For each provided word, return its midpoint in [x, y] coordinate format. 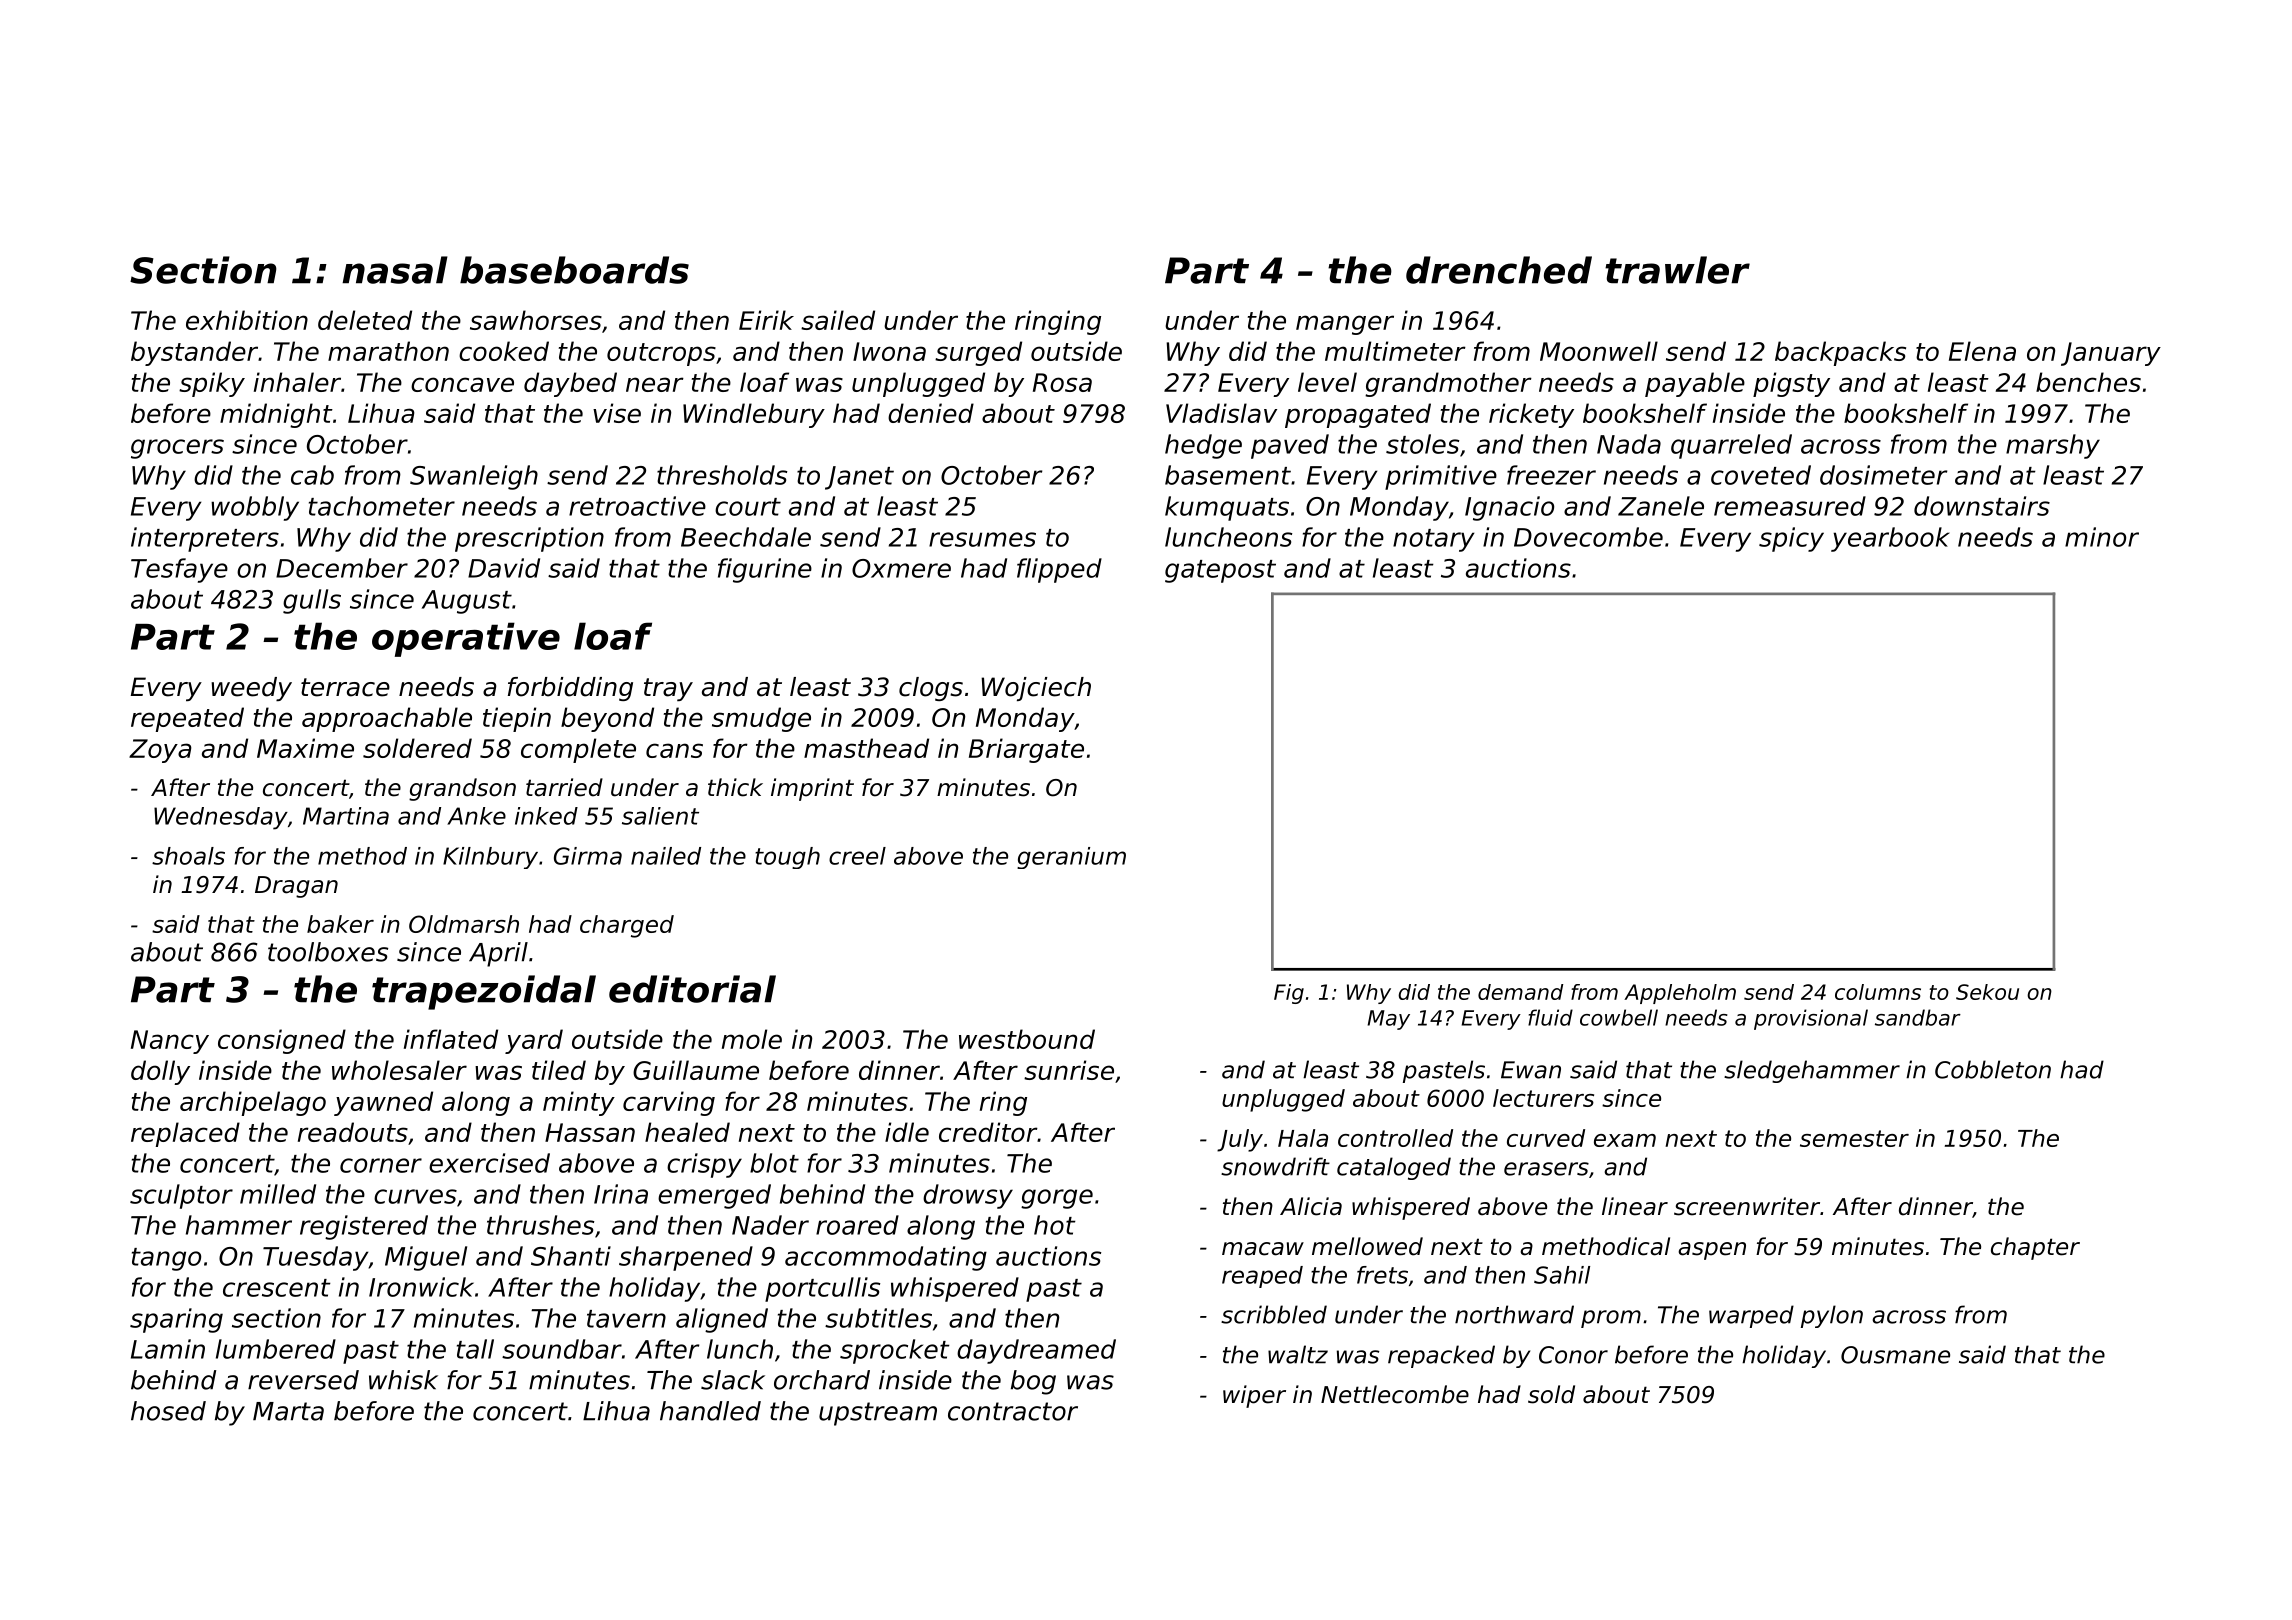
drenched [1499, 270]
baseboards [574, 270]
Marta [288, 1411]
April [498, 954]
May [1389, 1020]
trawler [1677, 270]
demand [1520, 992]
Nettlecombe [1395, 1394]
